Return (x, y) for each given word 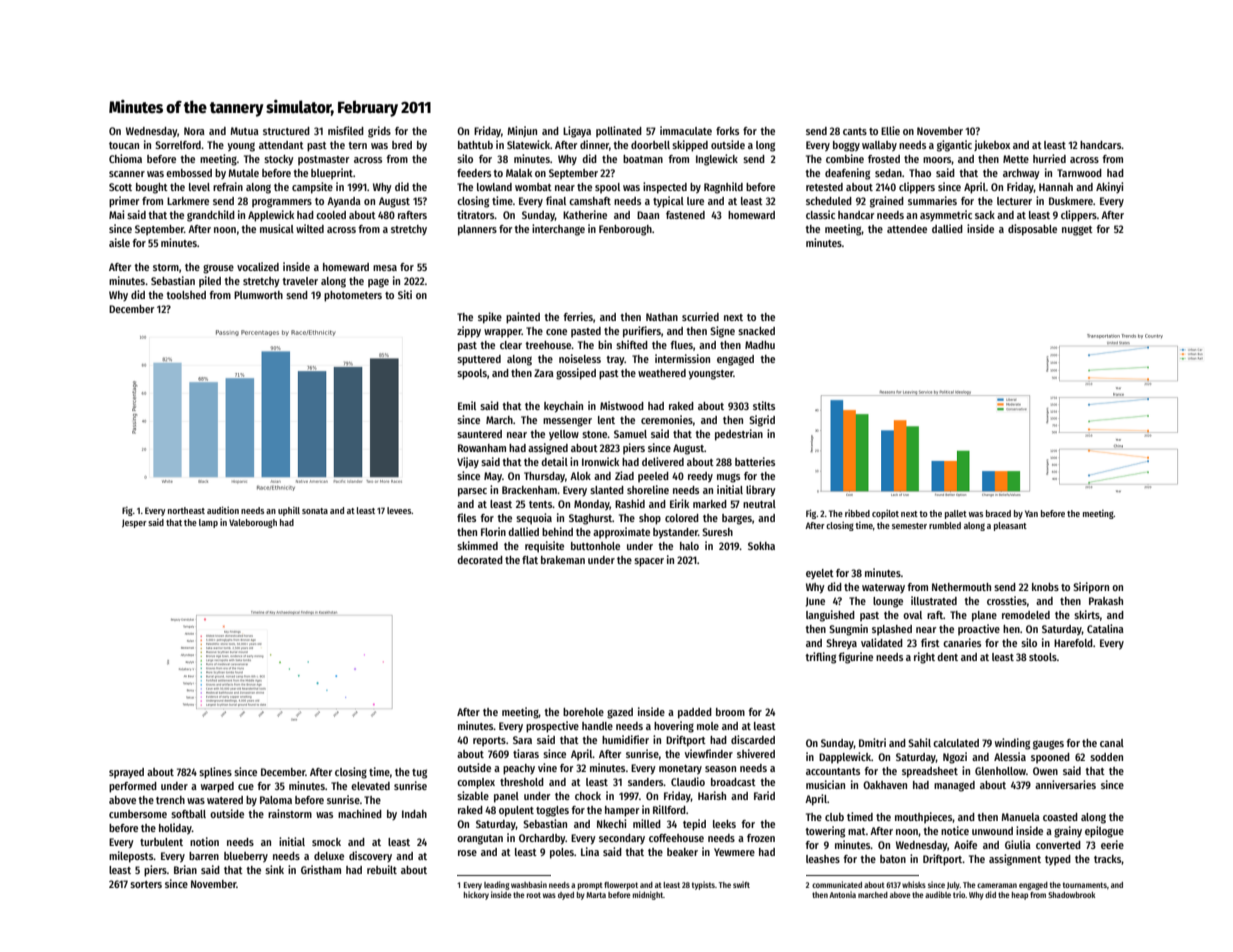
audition (223, 510)
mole (708, 726)
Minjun (522, 131)
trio (959, 894)
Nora (194, 131)
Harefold (1073, 643)
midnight (648, 895)
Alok (580, 476)
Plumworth (258, 295)
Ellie (890, 130)
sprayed (126, 773)
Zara (544, 373)
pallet (956, 514)
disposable (1032, 230)
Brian (185, 869)
